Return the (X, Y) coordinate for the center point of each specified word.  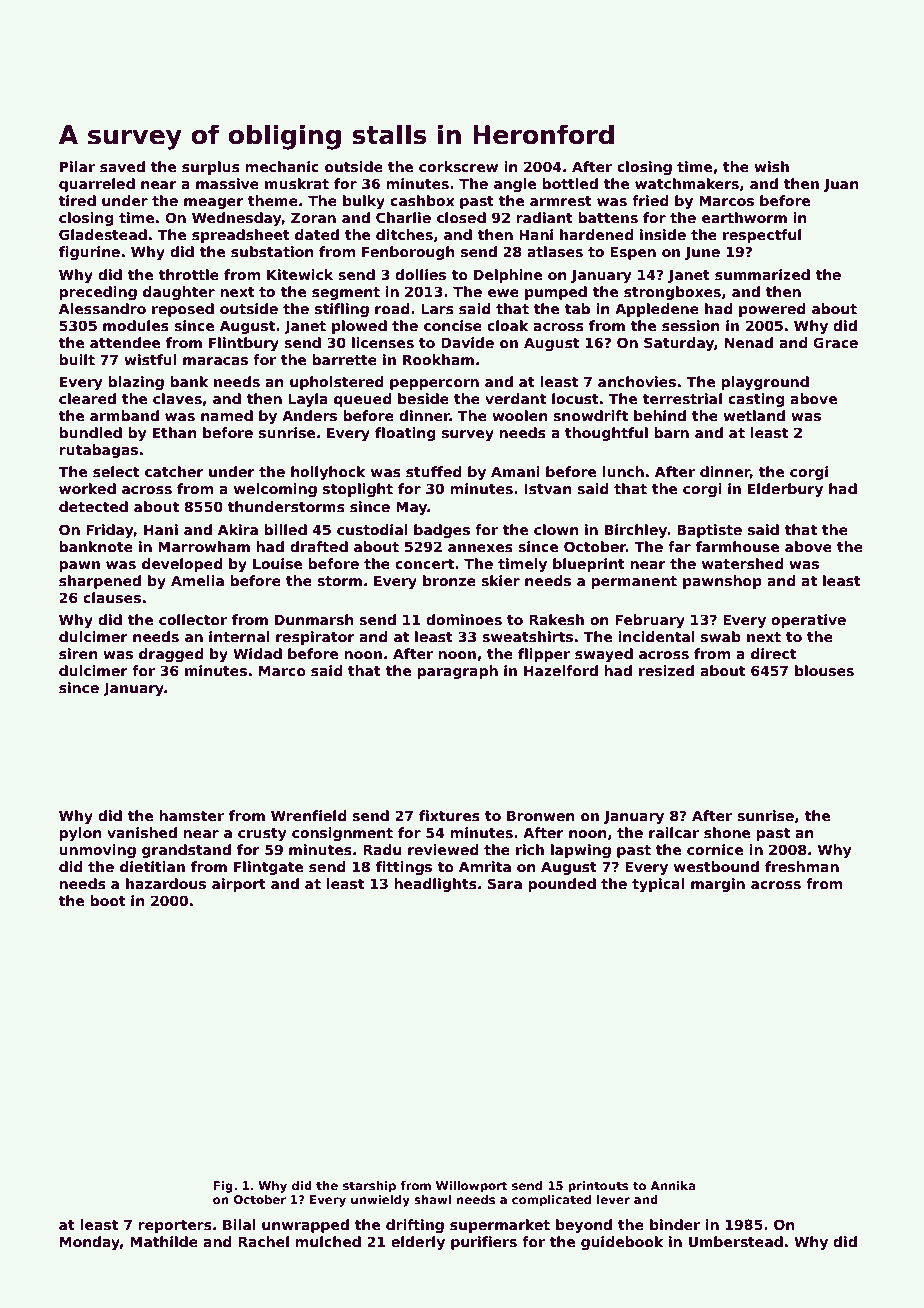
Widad (257, 653)
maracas (215, 361)
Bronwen (541, 815)
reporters (175, 1226)
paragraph (457, 672)
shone (727, 832)
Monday (90, 1243)
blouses (824, 670)
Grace (835, 342)
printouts (598, 1187)
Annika (673, 1185)
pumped (556, 293)
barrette (344, 359)
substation (272, 251)
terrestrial (682, 398)
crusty (262, 834)
